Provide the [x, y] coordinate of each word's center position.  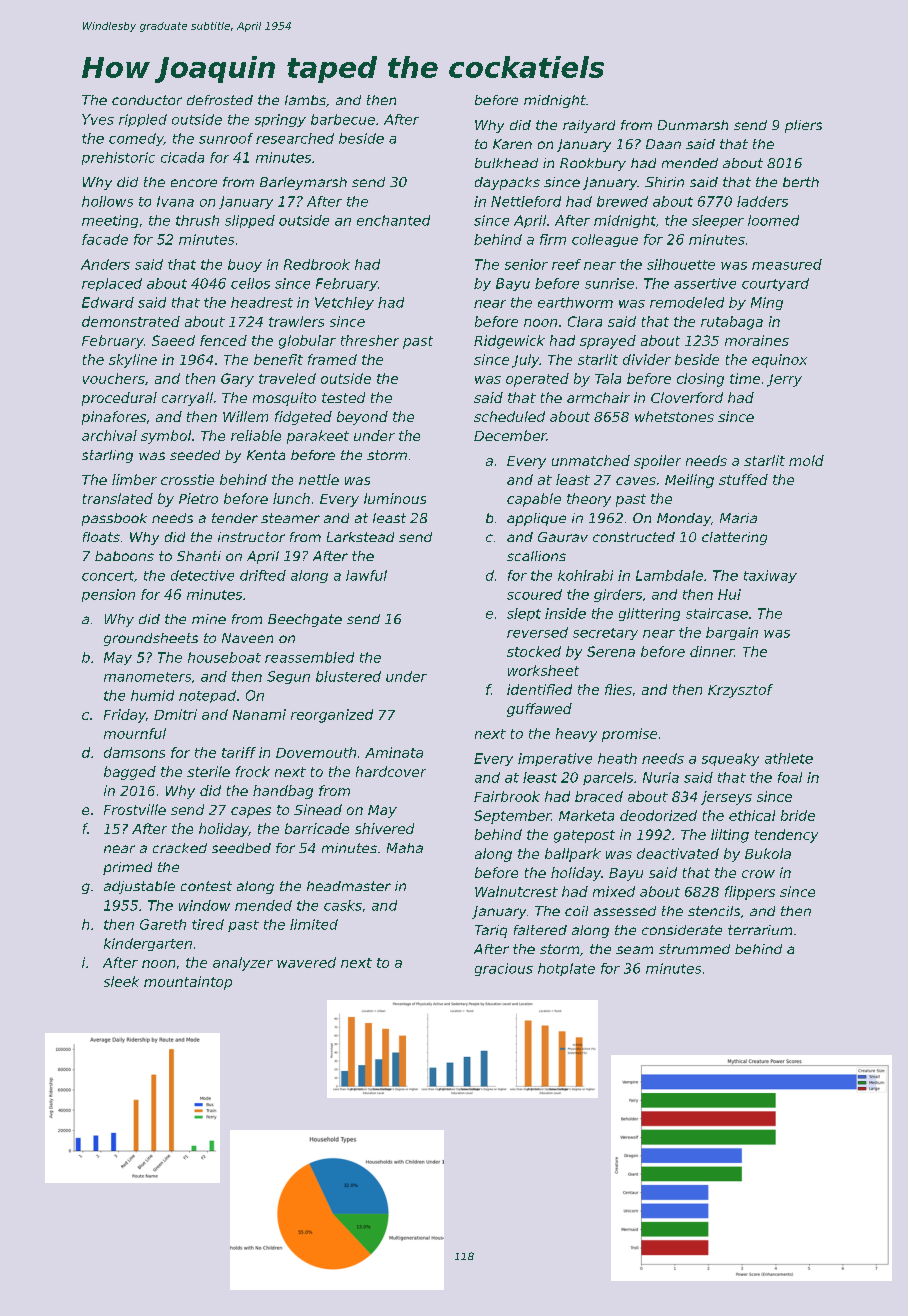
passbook [114, 519]
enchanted [393, 220]
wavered [306, 962]
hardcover [391, 771]
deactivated [678, 853]
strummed [694, 949]
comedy [136, 139]
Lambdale [669, 575]
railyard [589, 126]
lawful [366, 575]
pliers [803, 126]
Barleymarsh [303, 183]
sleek [121, 981]
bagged [130, 773]
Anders [105, 264]
